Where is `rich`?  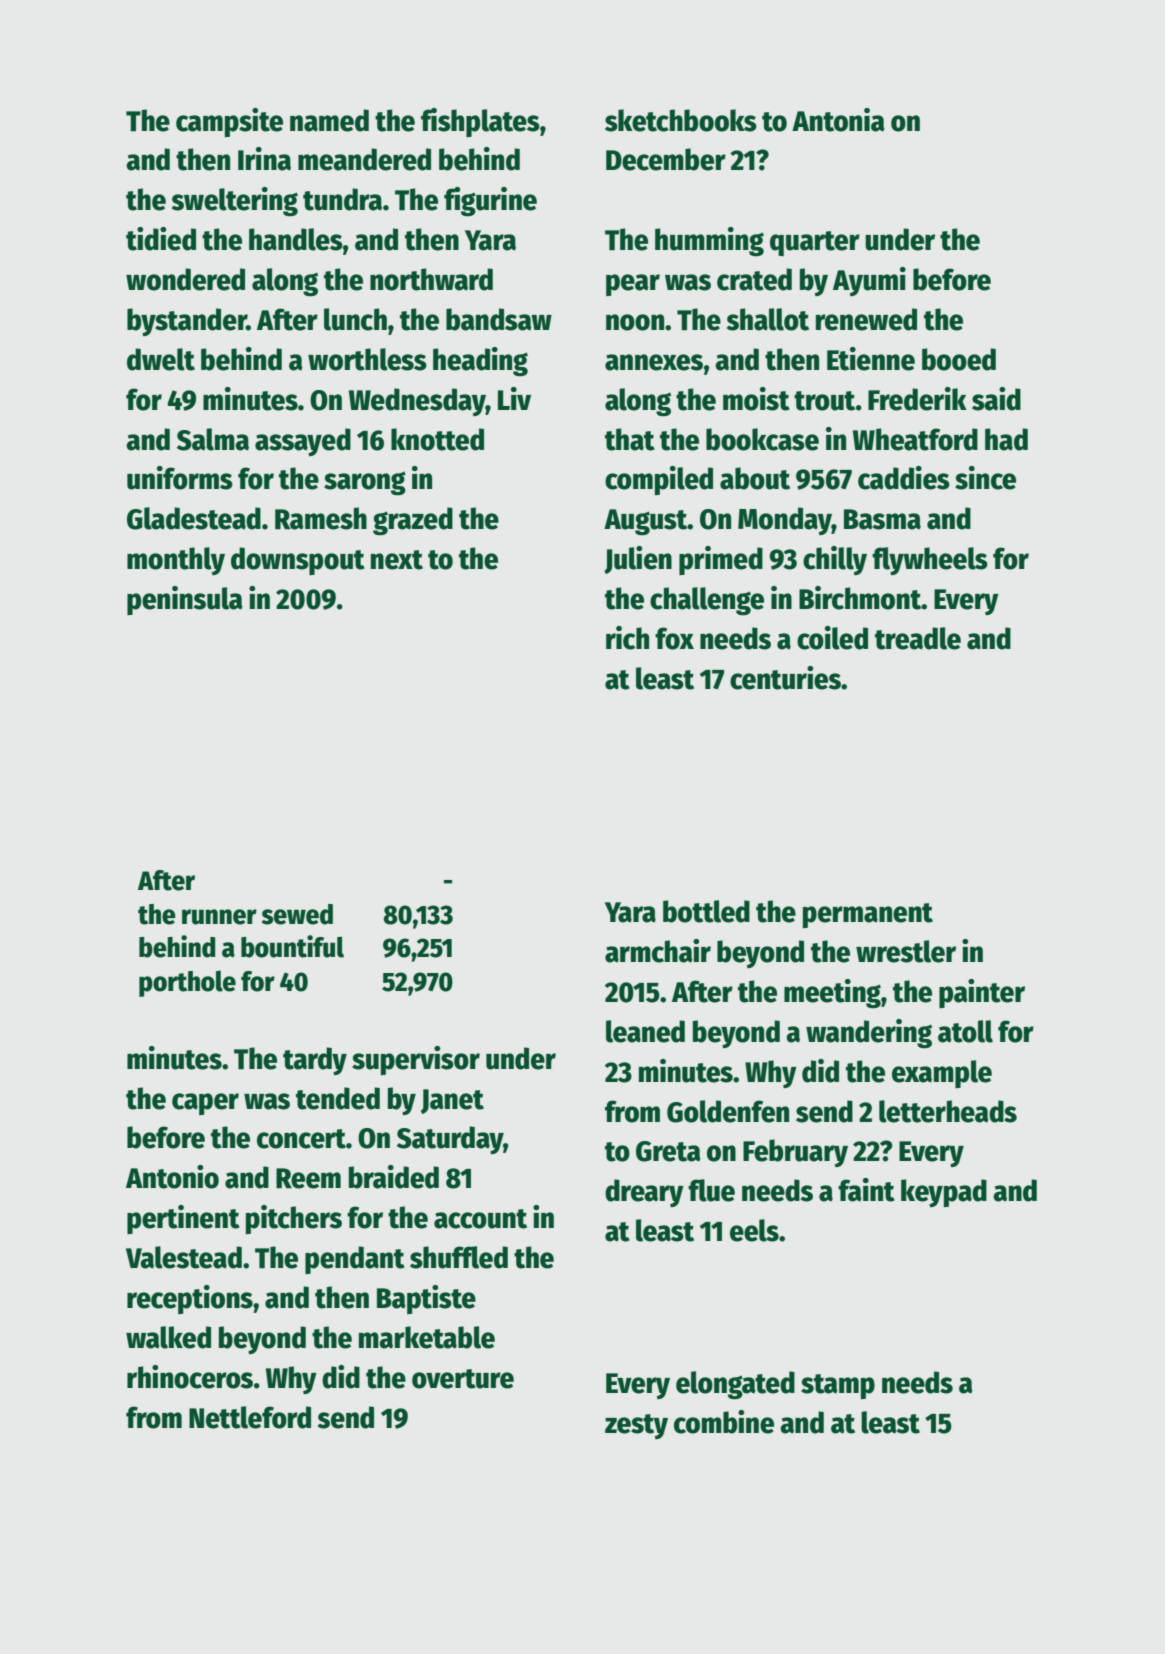
rich is located at coordinates (627, 638).
